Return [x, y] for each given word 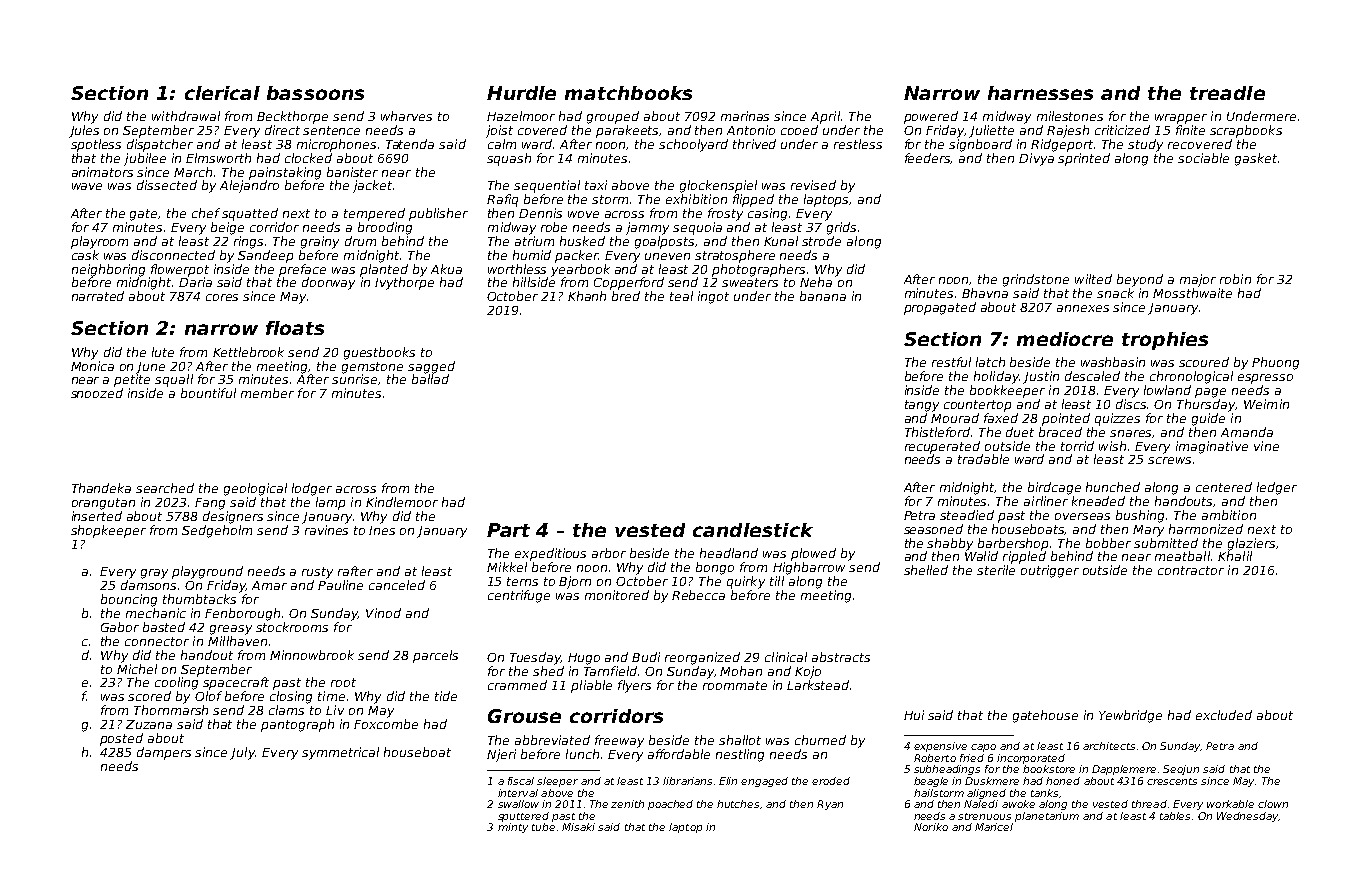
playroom [99, 242]
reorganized [702, 658]
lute [163, 352]
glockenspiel [718, 186]
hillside [534, 282]
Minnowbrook [312, 655]
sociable [1203, 158]
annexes [1083, 308]
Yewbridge [1130, 716]
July [242, 753]
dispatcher [160, 145]
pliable [591, 686]
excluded [1224, 715]
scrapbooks [1246, 131]
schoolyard [693, 145]
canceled [397, 585]
